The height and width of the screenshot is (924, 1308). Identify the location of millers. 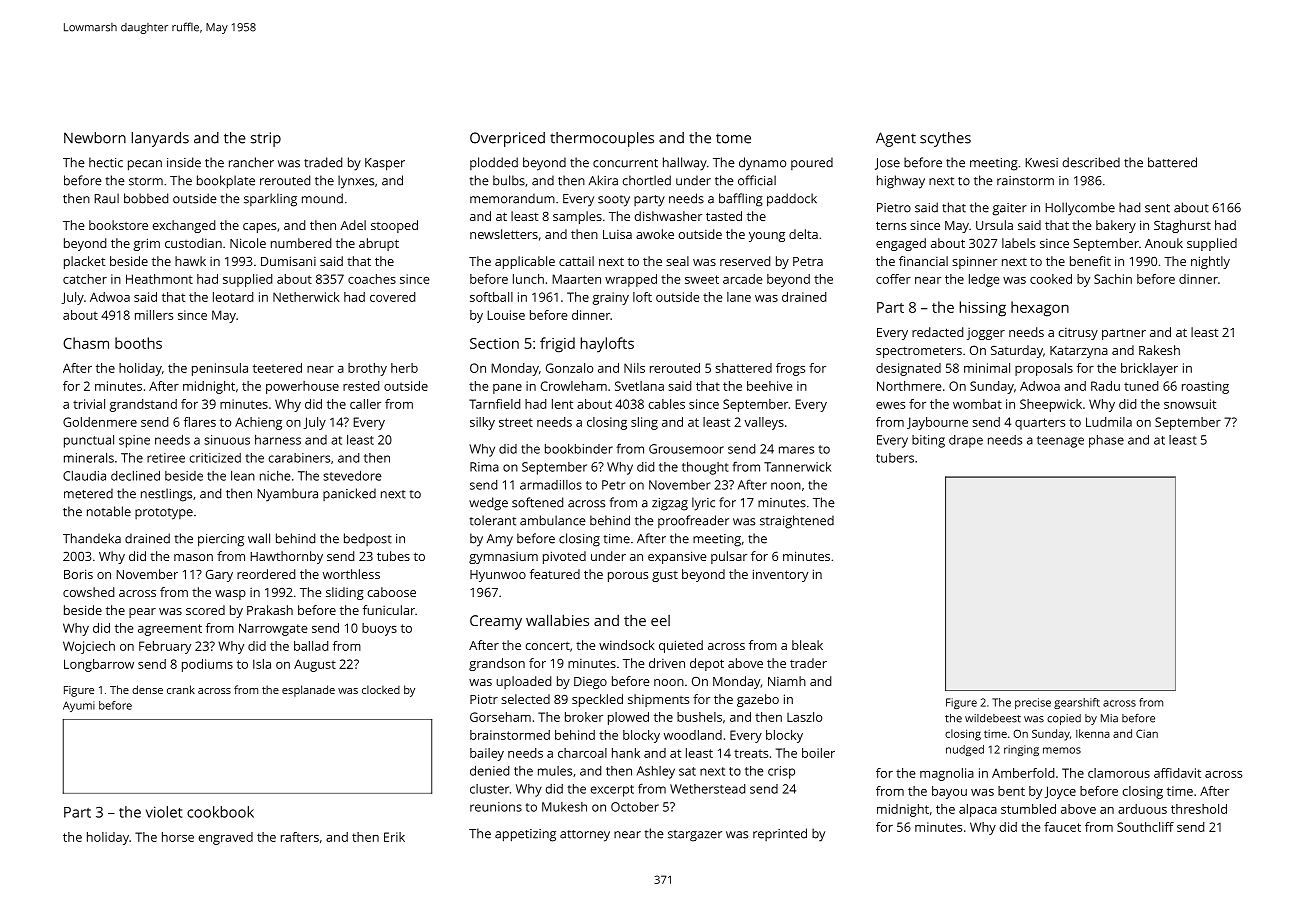
(154, 315).
